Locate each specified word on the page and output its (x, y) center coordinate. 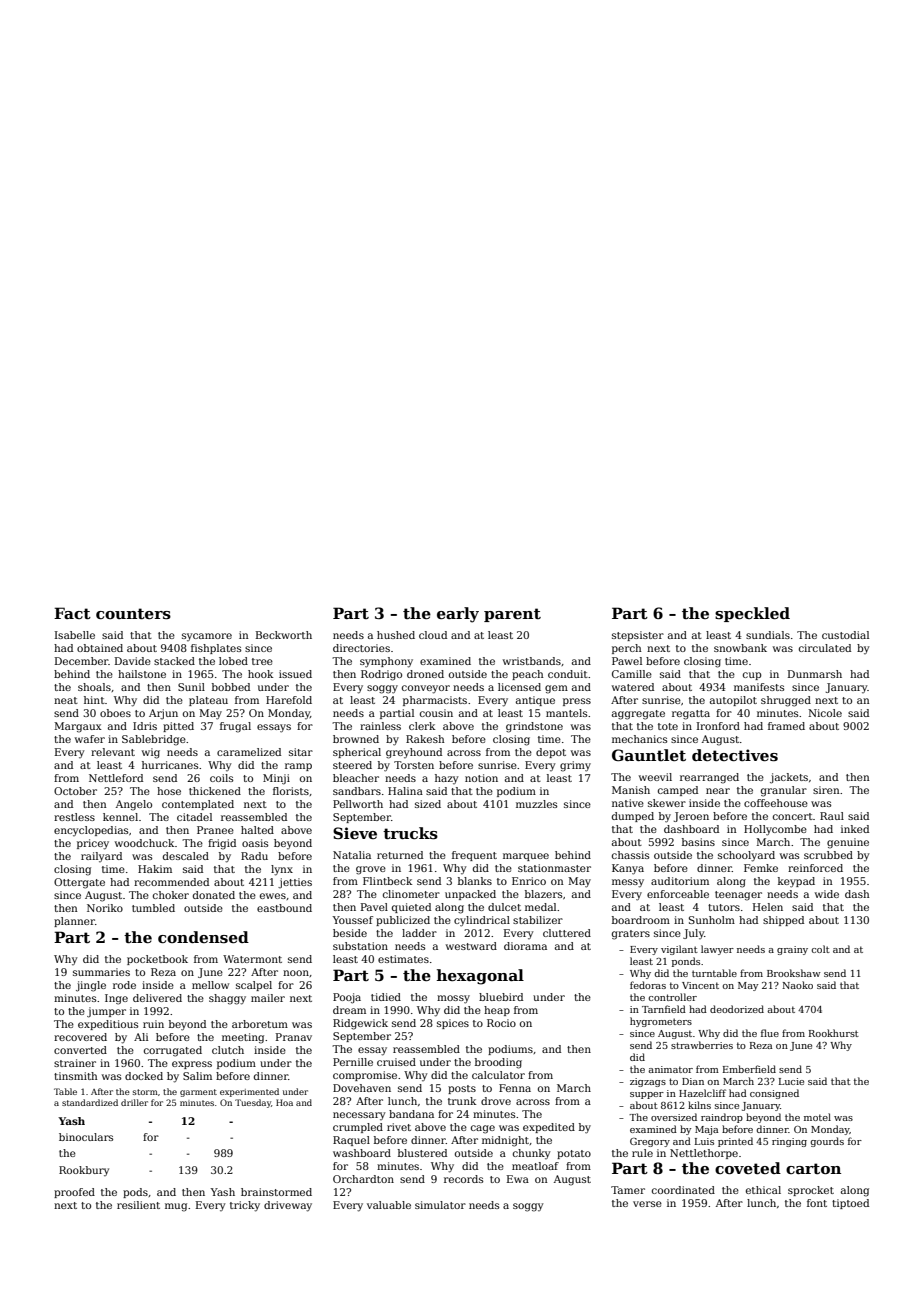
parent (512, 615)
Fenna (515, 1088)
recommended (171, 882)
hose (169, 791)
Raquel (351, 1141)
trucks (410, 833)
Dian (693, 1081)
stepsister (638, 636)
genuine (848, 843)
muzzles (536, 804)
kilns (699, 1105)
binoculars (86, 1137)
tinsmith (76, 1076)
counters (133, 613)
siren (826, 790)
